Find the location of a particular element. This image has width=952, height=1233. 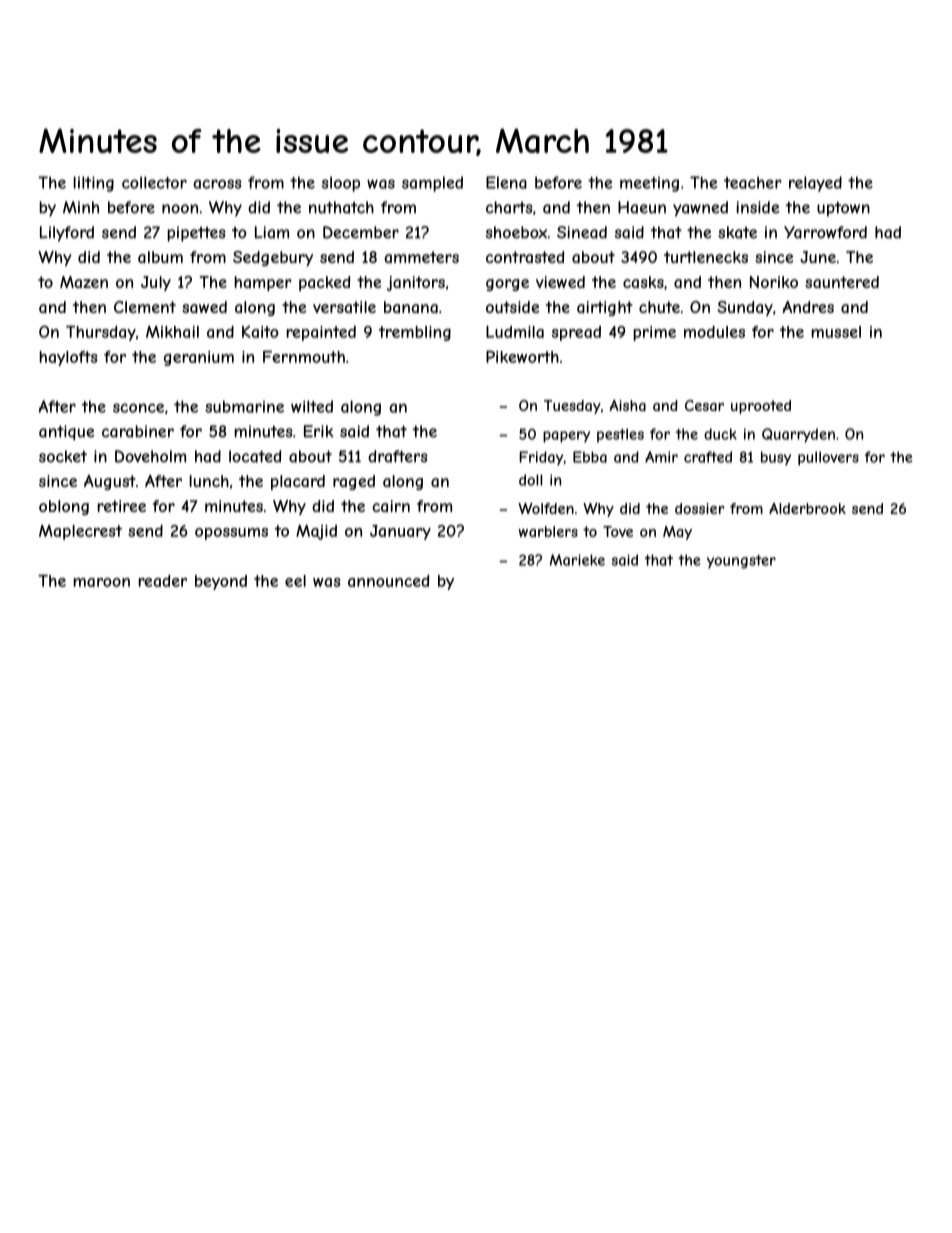

dossier is located at coordinates (700, 508).
